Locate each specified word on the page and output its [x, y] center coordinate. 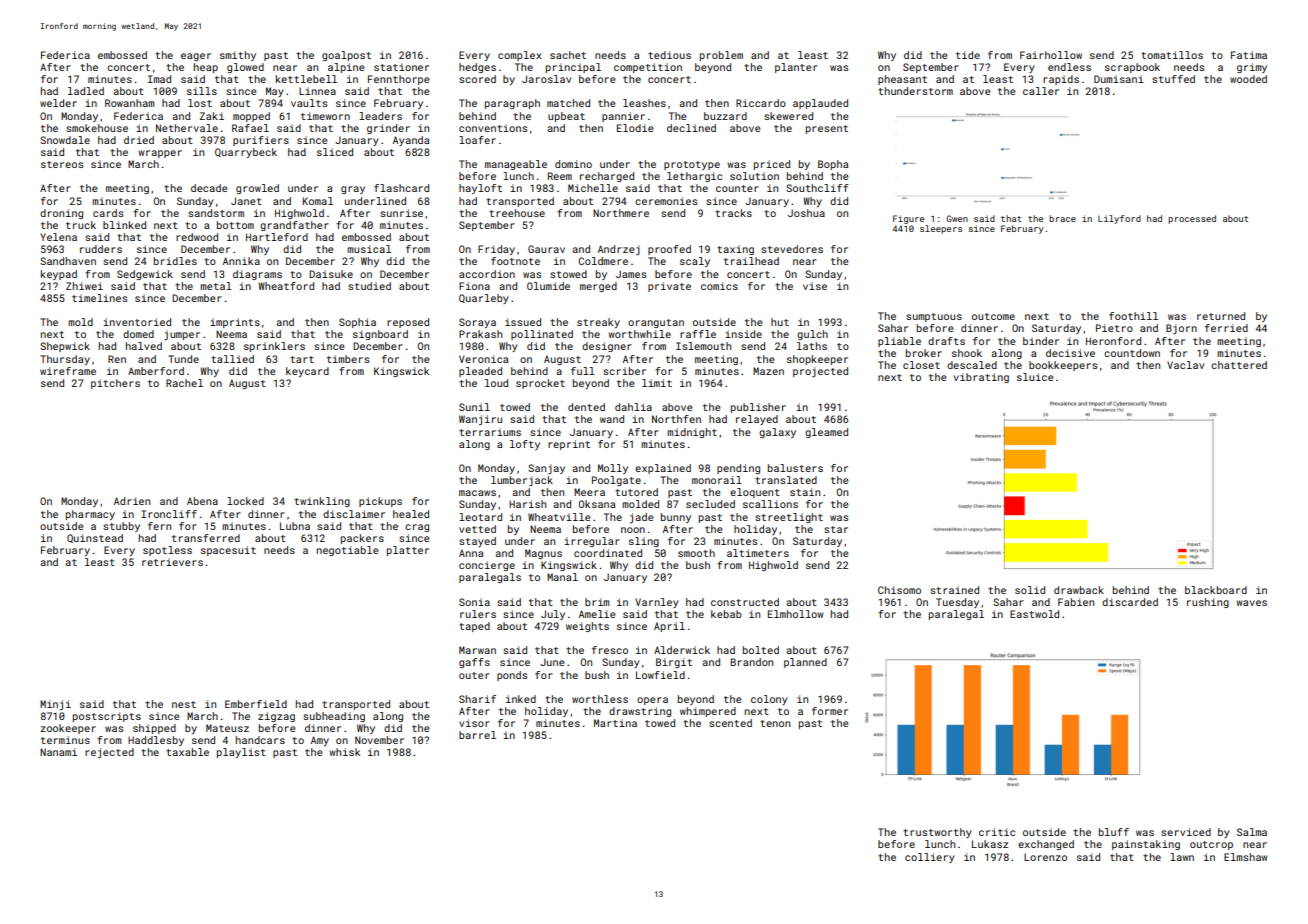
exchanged [1046, 845]
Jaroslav [546, 79]
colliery [930, 858]
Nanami [58, 752]
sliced [335, 152]
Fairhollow [1051, 55]
